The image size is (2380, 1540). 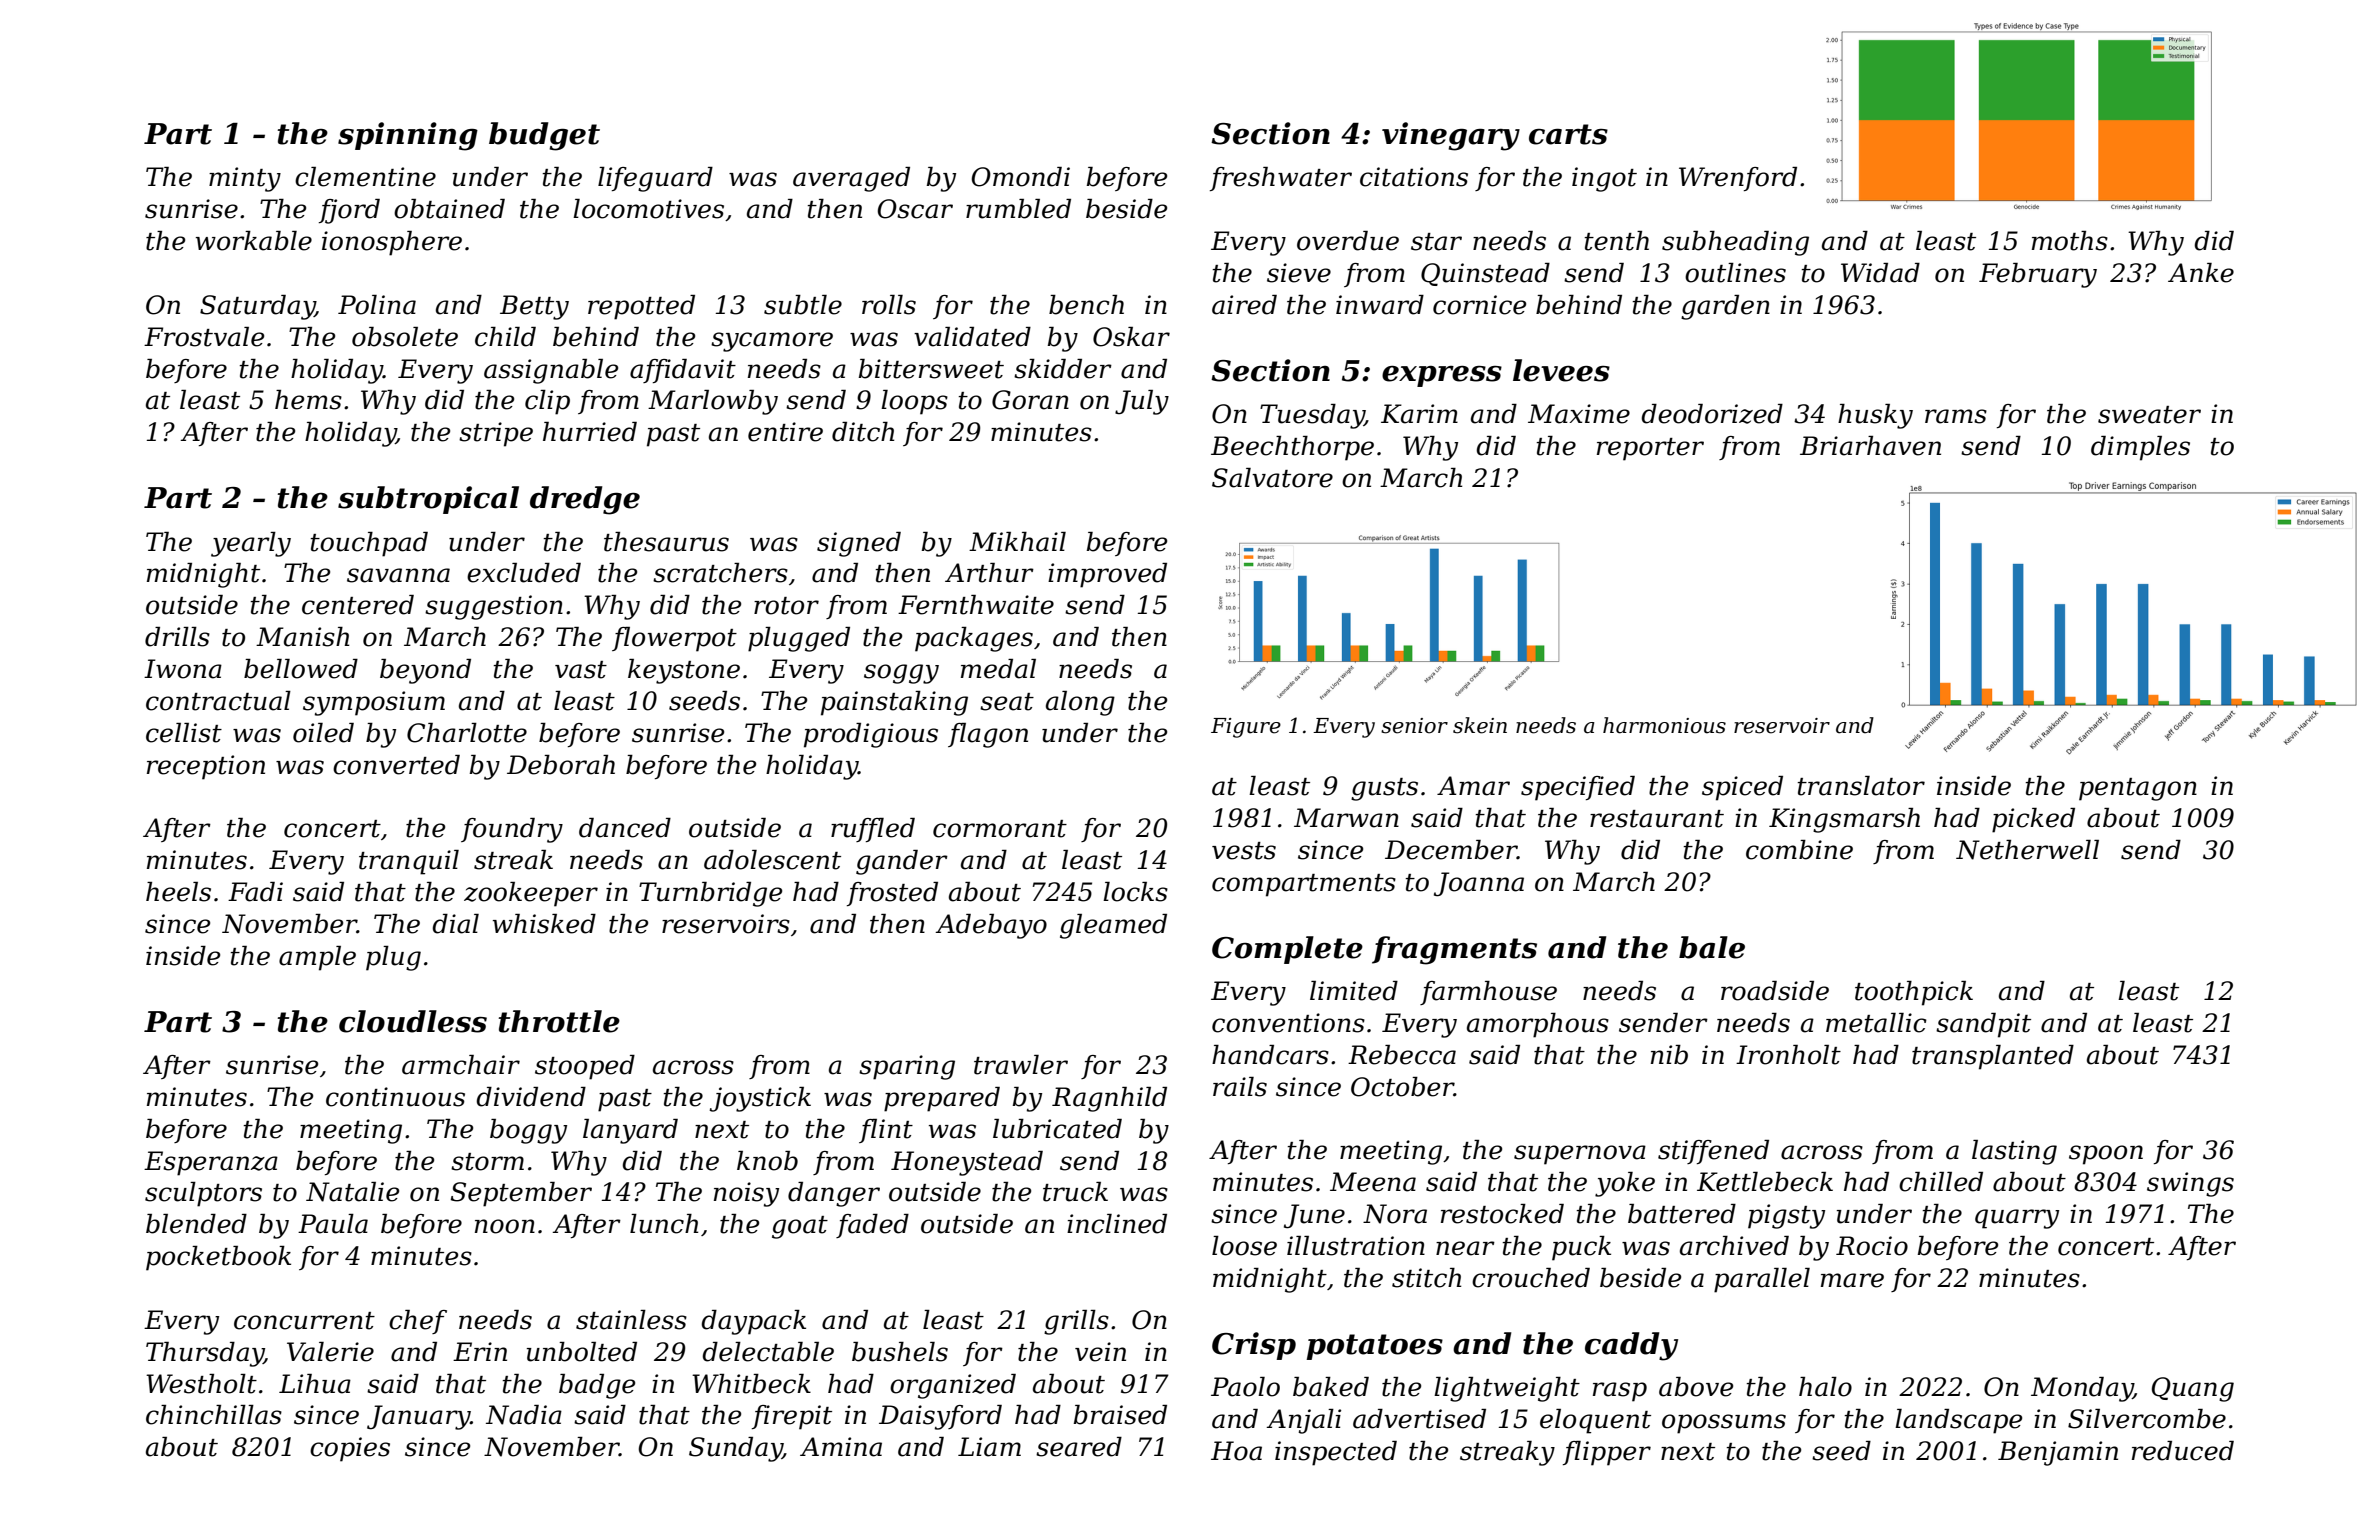 What do you see at coordinates (561, 765) in the screenshot?
I see `Deborah` at bounding box center [561, 765].
